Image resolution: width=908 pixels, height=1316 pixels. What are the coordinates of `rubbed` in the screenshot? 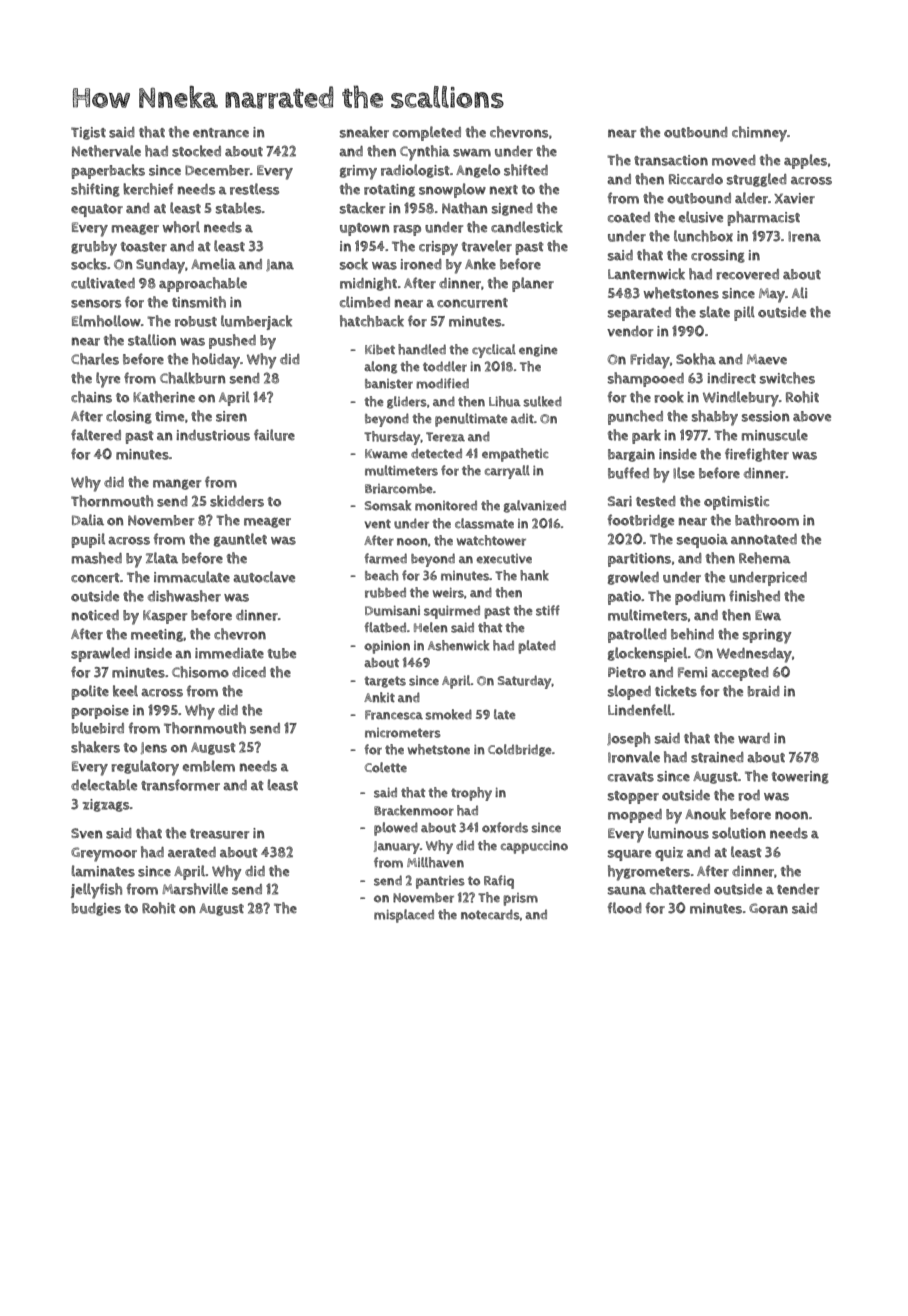 It's located at (385, 592).
